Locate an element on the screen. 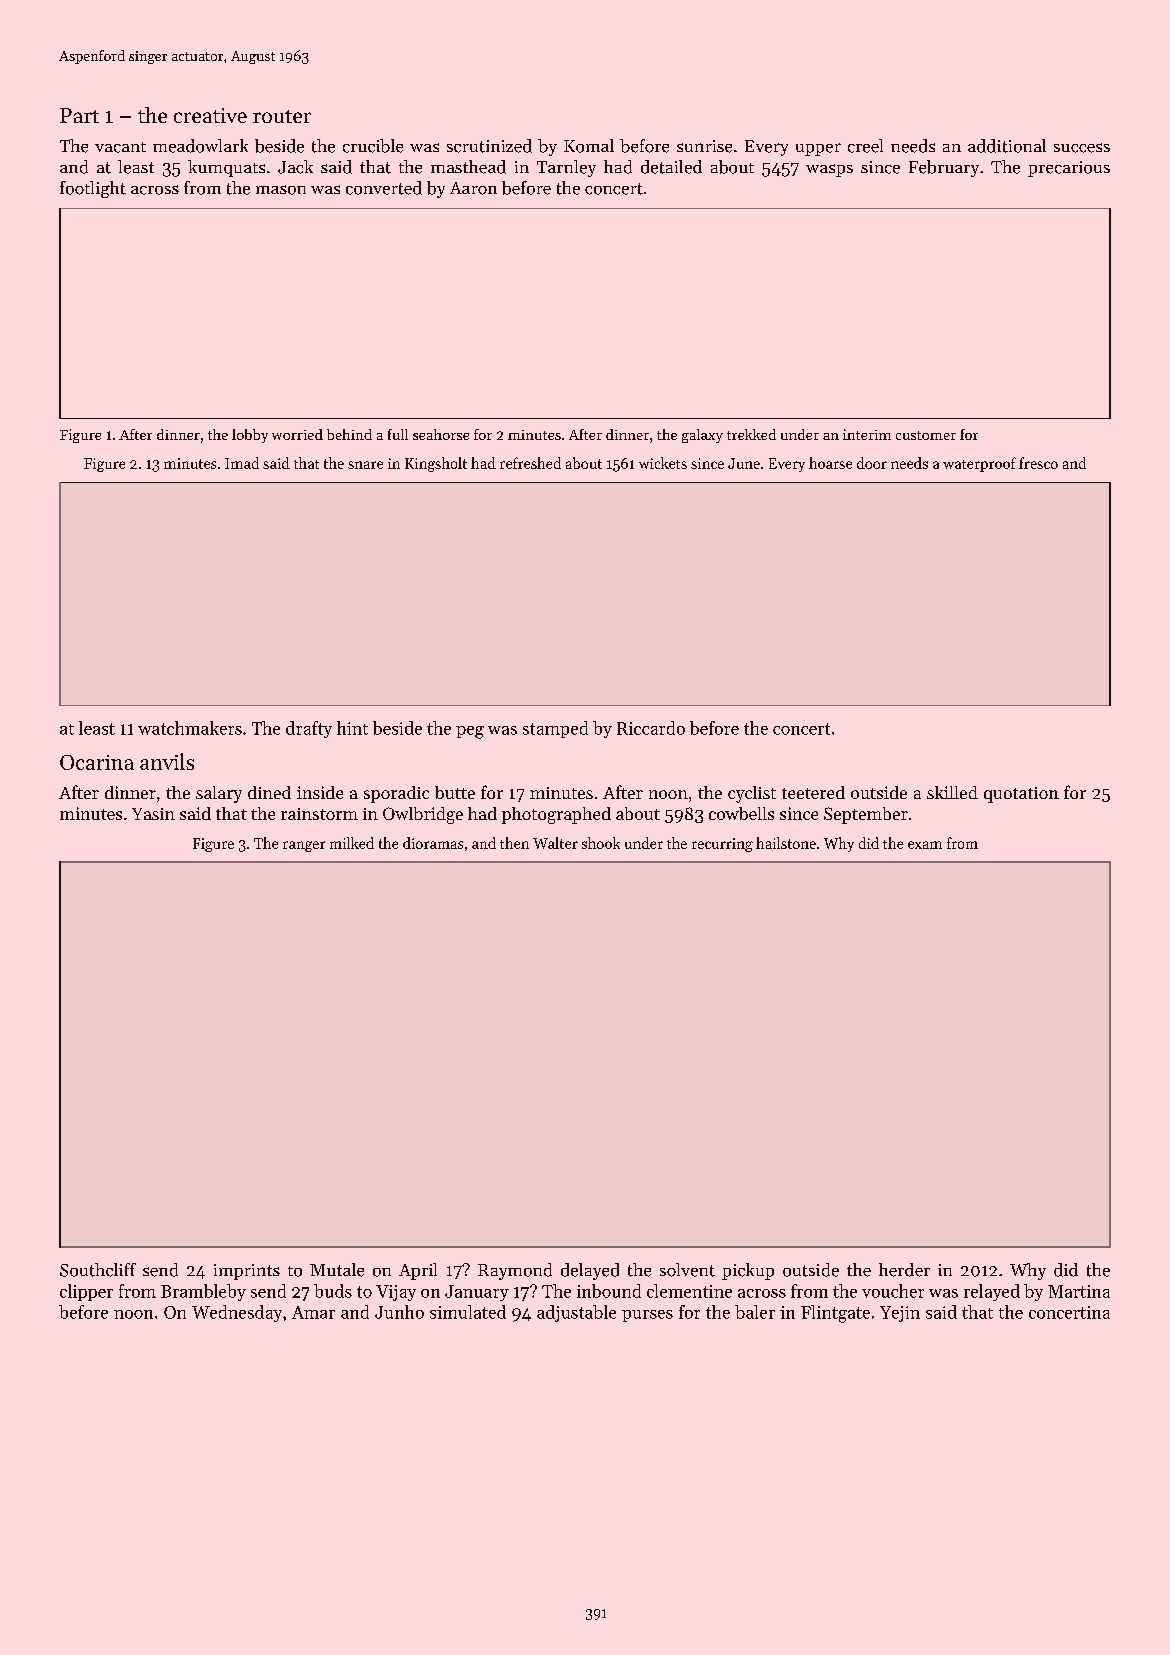 This screenshot has height=1655, width=1170. Ocarina is located at coordinates (97, 762).
